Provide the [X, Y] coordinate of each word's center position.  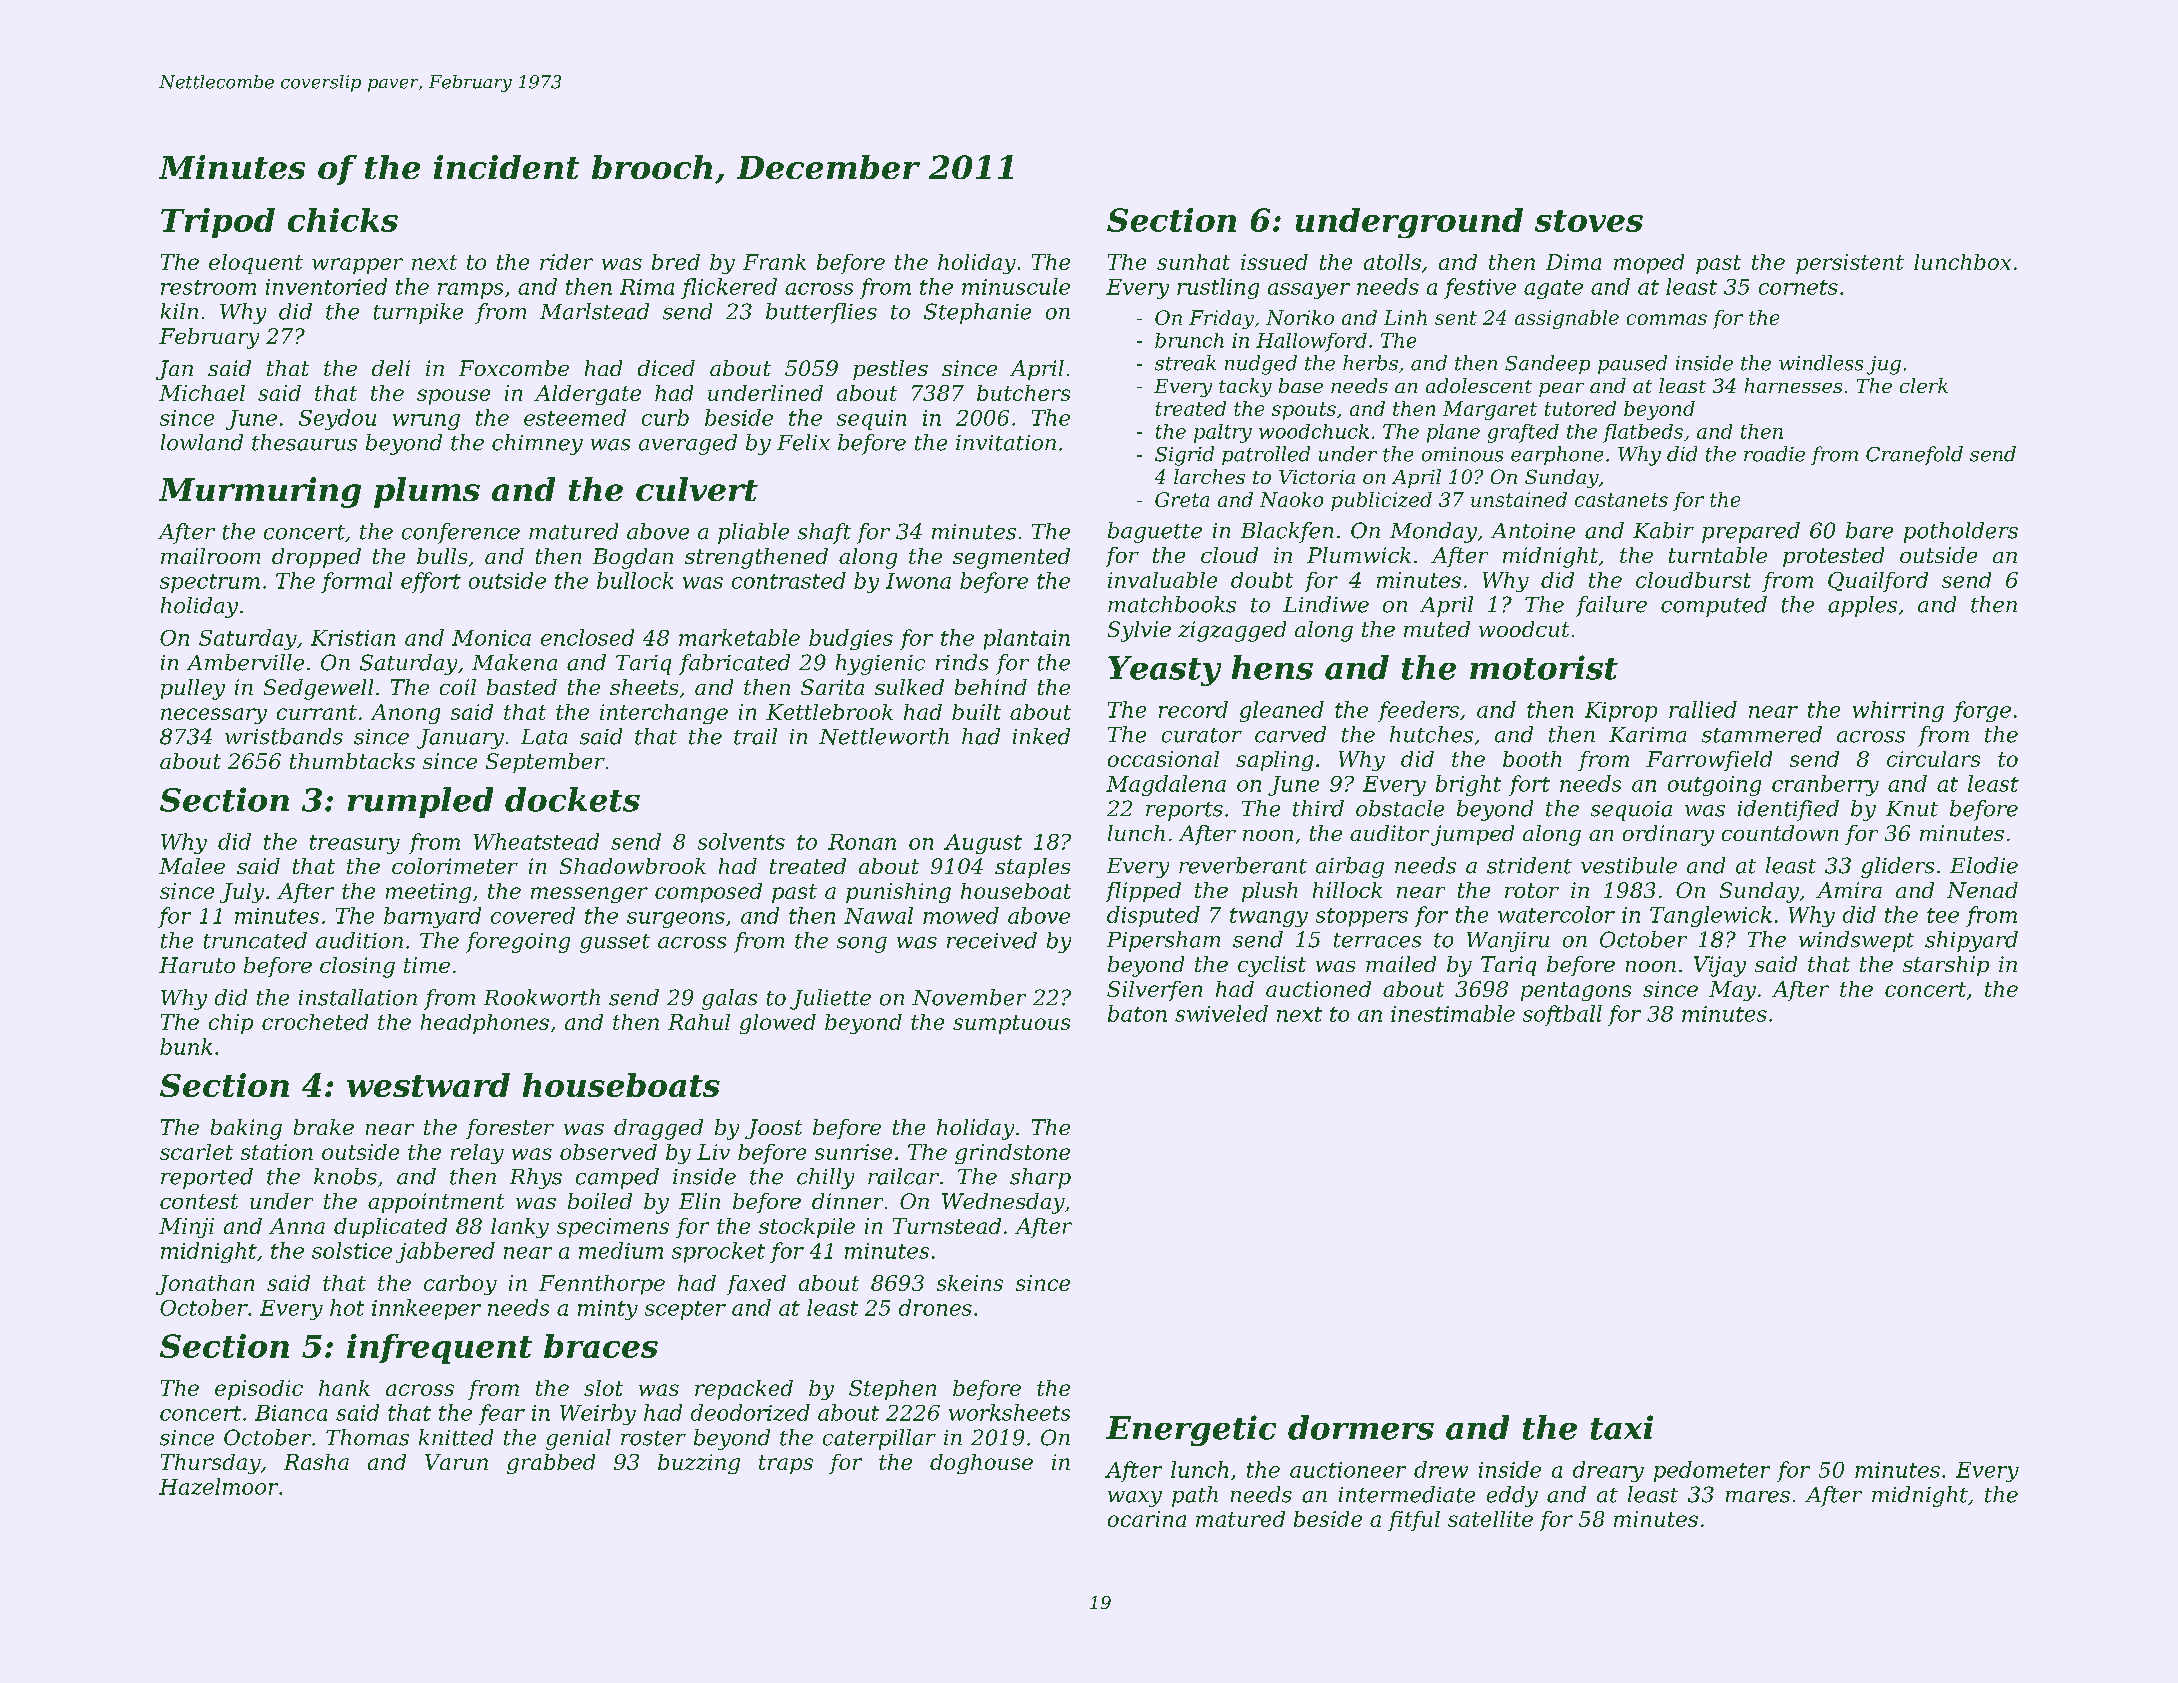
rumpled [420, 802]
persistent [1850, 264]
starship [1946, 966]
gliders [1897, 867]
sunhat [1193, 262]
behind [991, 687]
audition [359, 940]
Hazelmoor [218, 1486]
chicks [343, 220]
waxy [1135, 1499]
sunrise [853, 1152]
